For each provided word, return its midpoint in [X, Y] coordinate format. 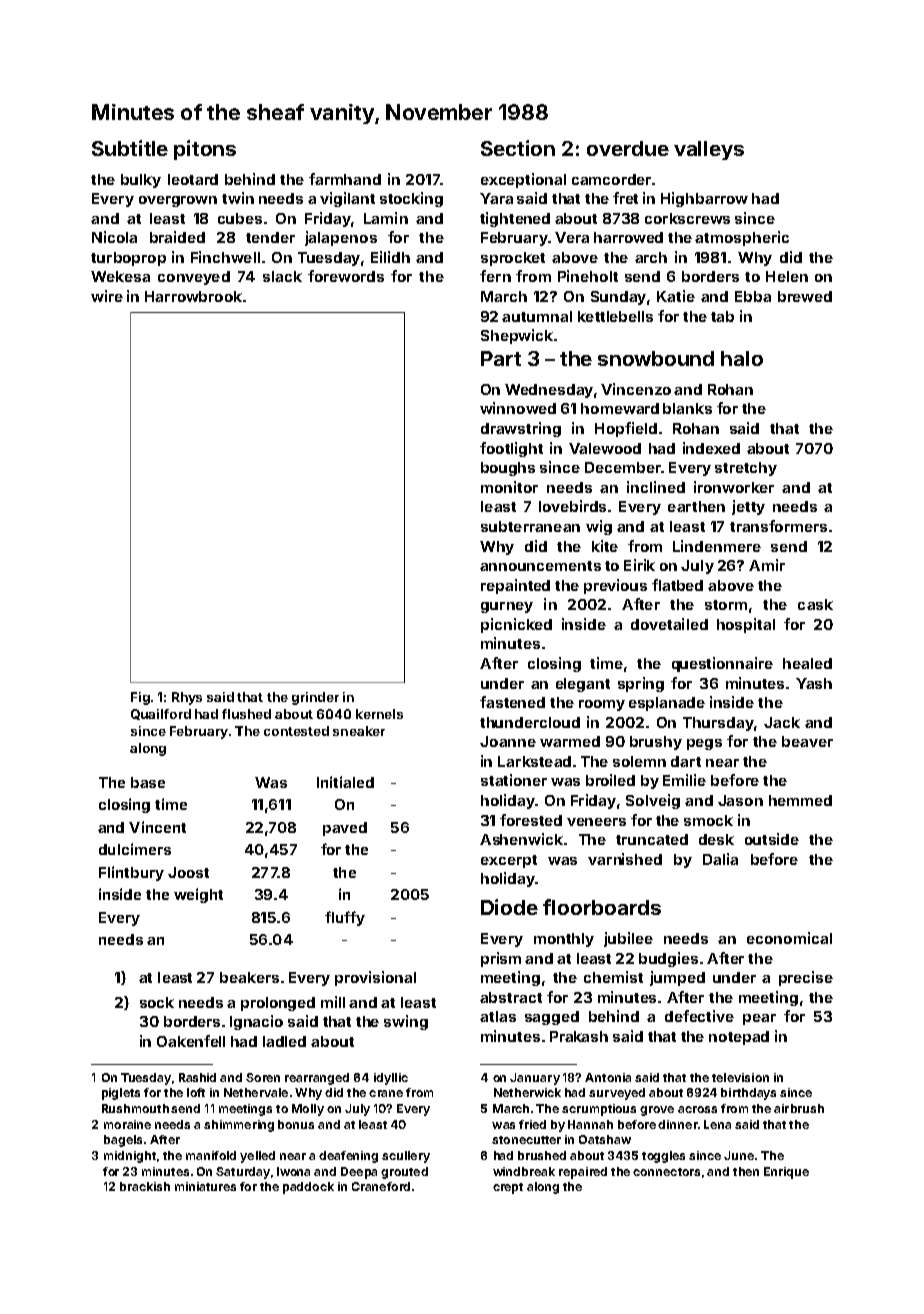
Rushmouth [135, 1108]
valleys [709, 150]
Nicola [114, 237]
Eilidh [390, 257]
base [148, 782]
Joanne [508, 741]
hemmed [800, 800]
